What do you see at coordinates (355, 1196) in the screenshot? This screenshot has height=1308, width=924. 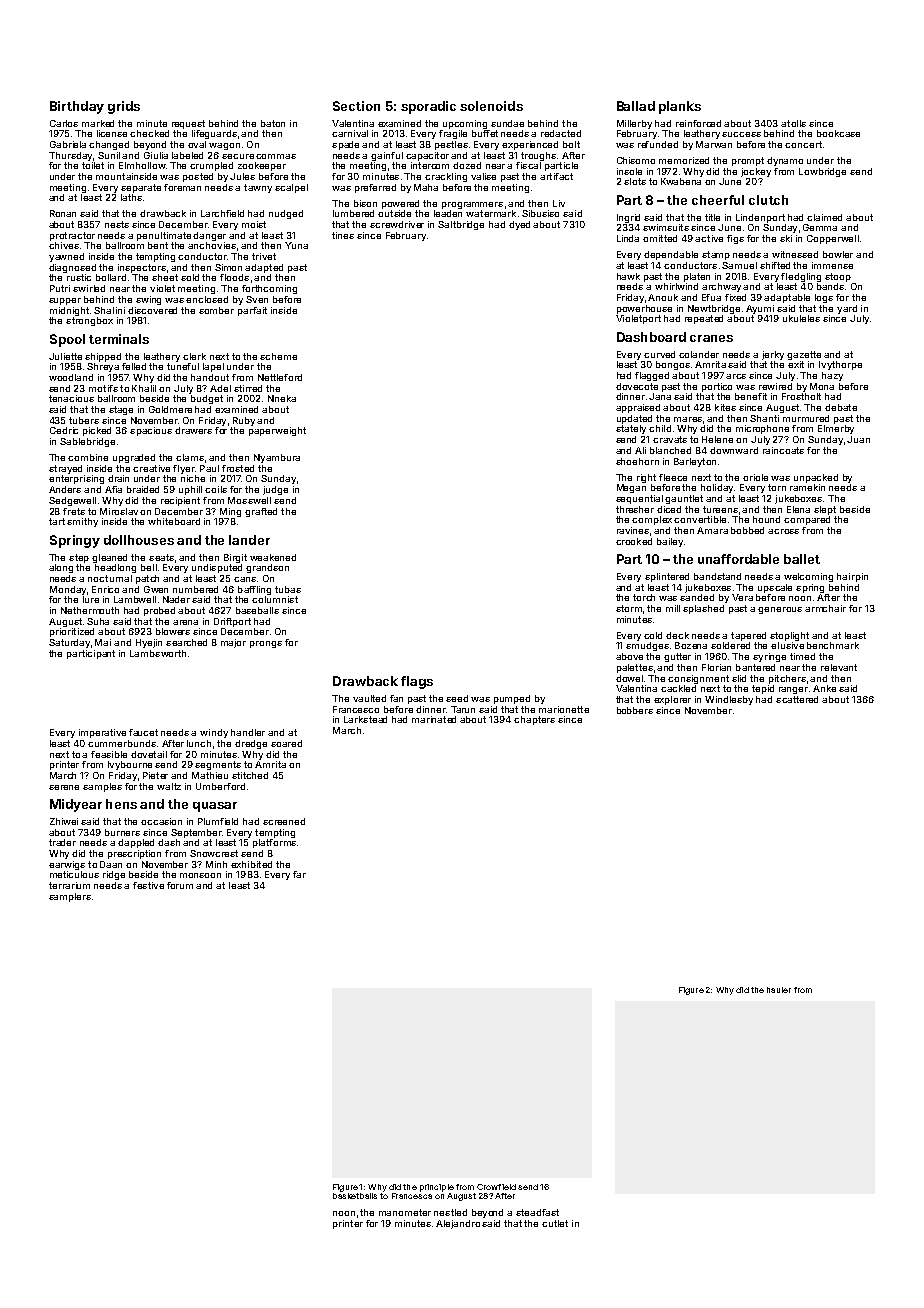 I see `basketballs` at bounding box center [355, 1196].
